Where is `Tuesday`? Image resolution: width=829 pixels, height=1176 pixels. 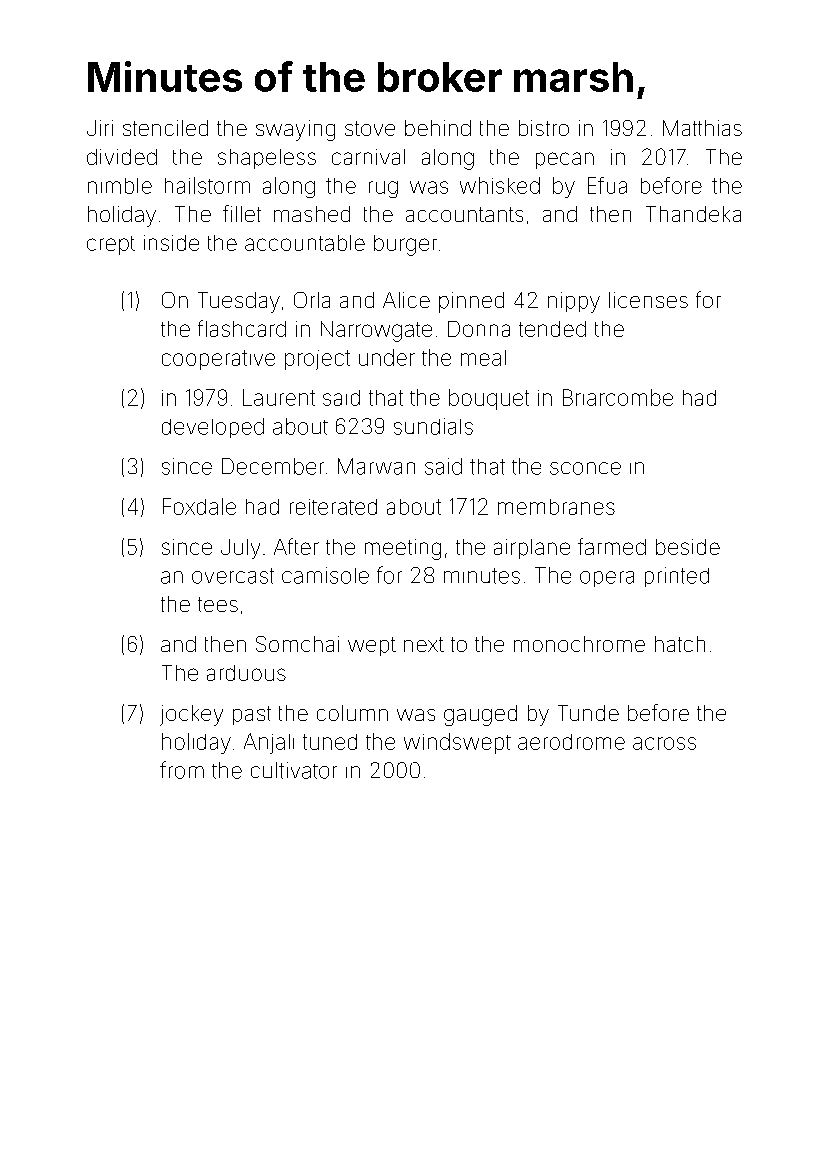 Tuesday is located at coordinates (239, 302).
